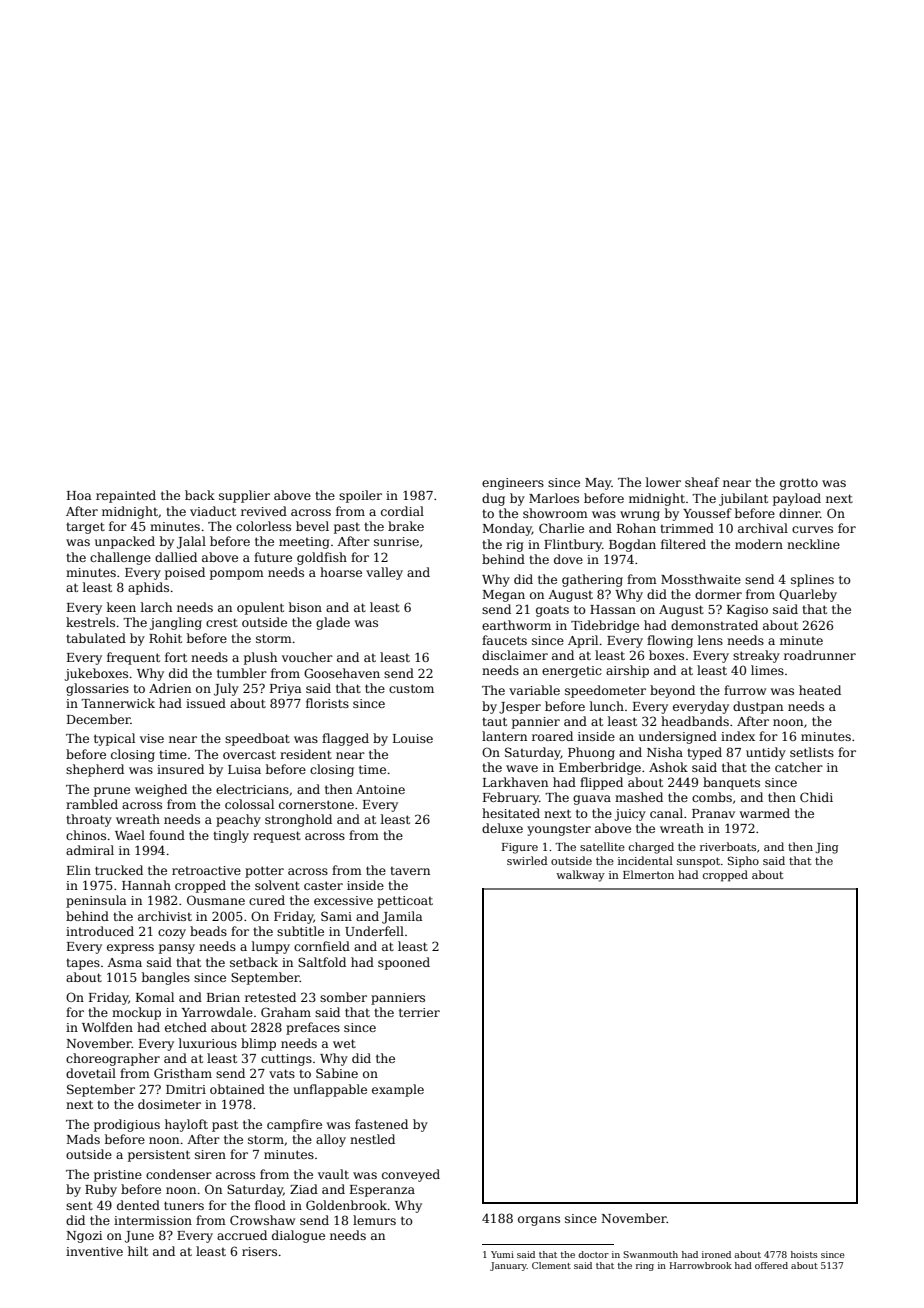  I want to click on subtitle, so click(300, 931).
